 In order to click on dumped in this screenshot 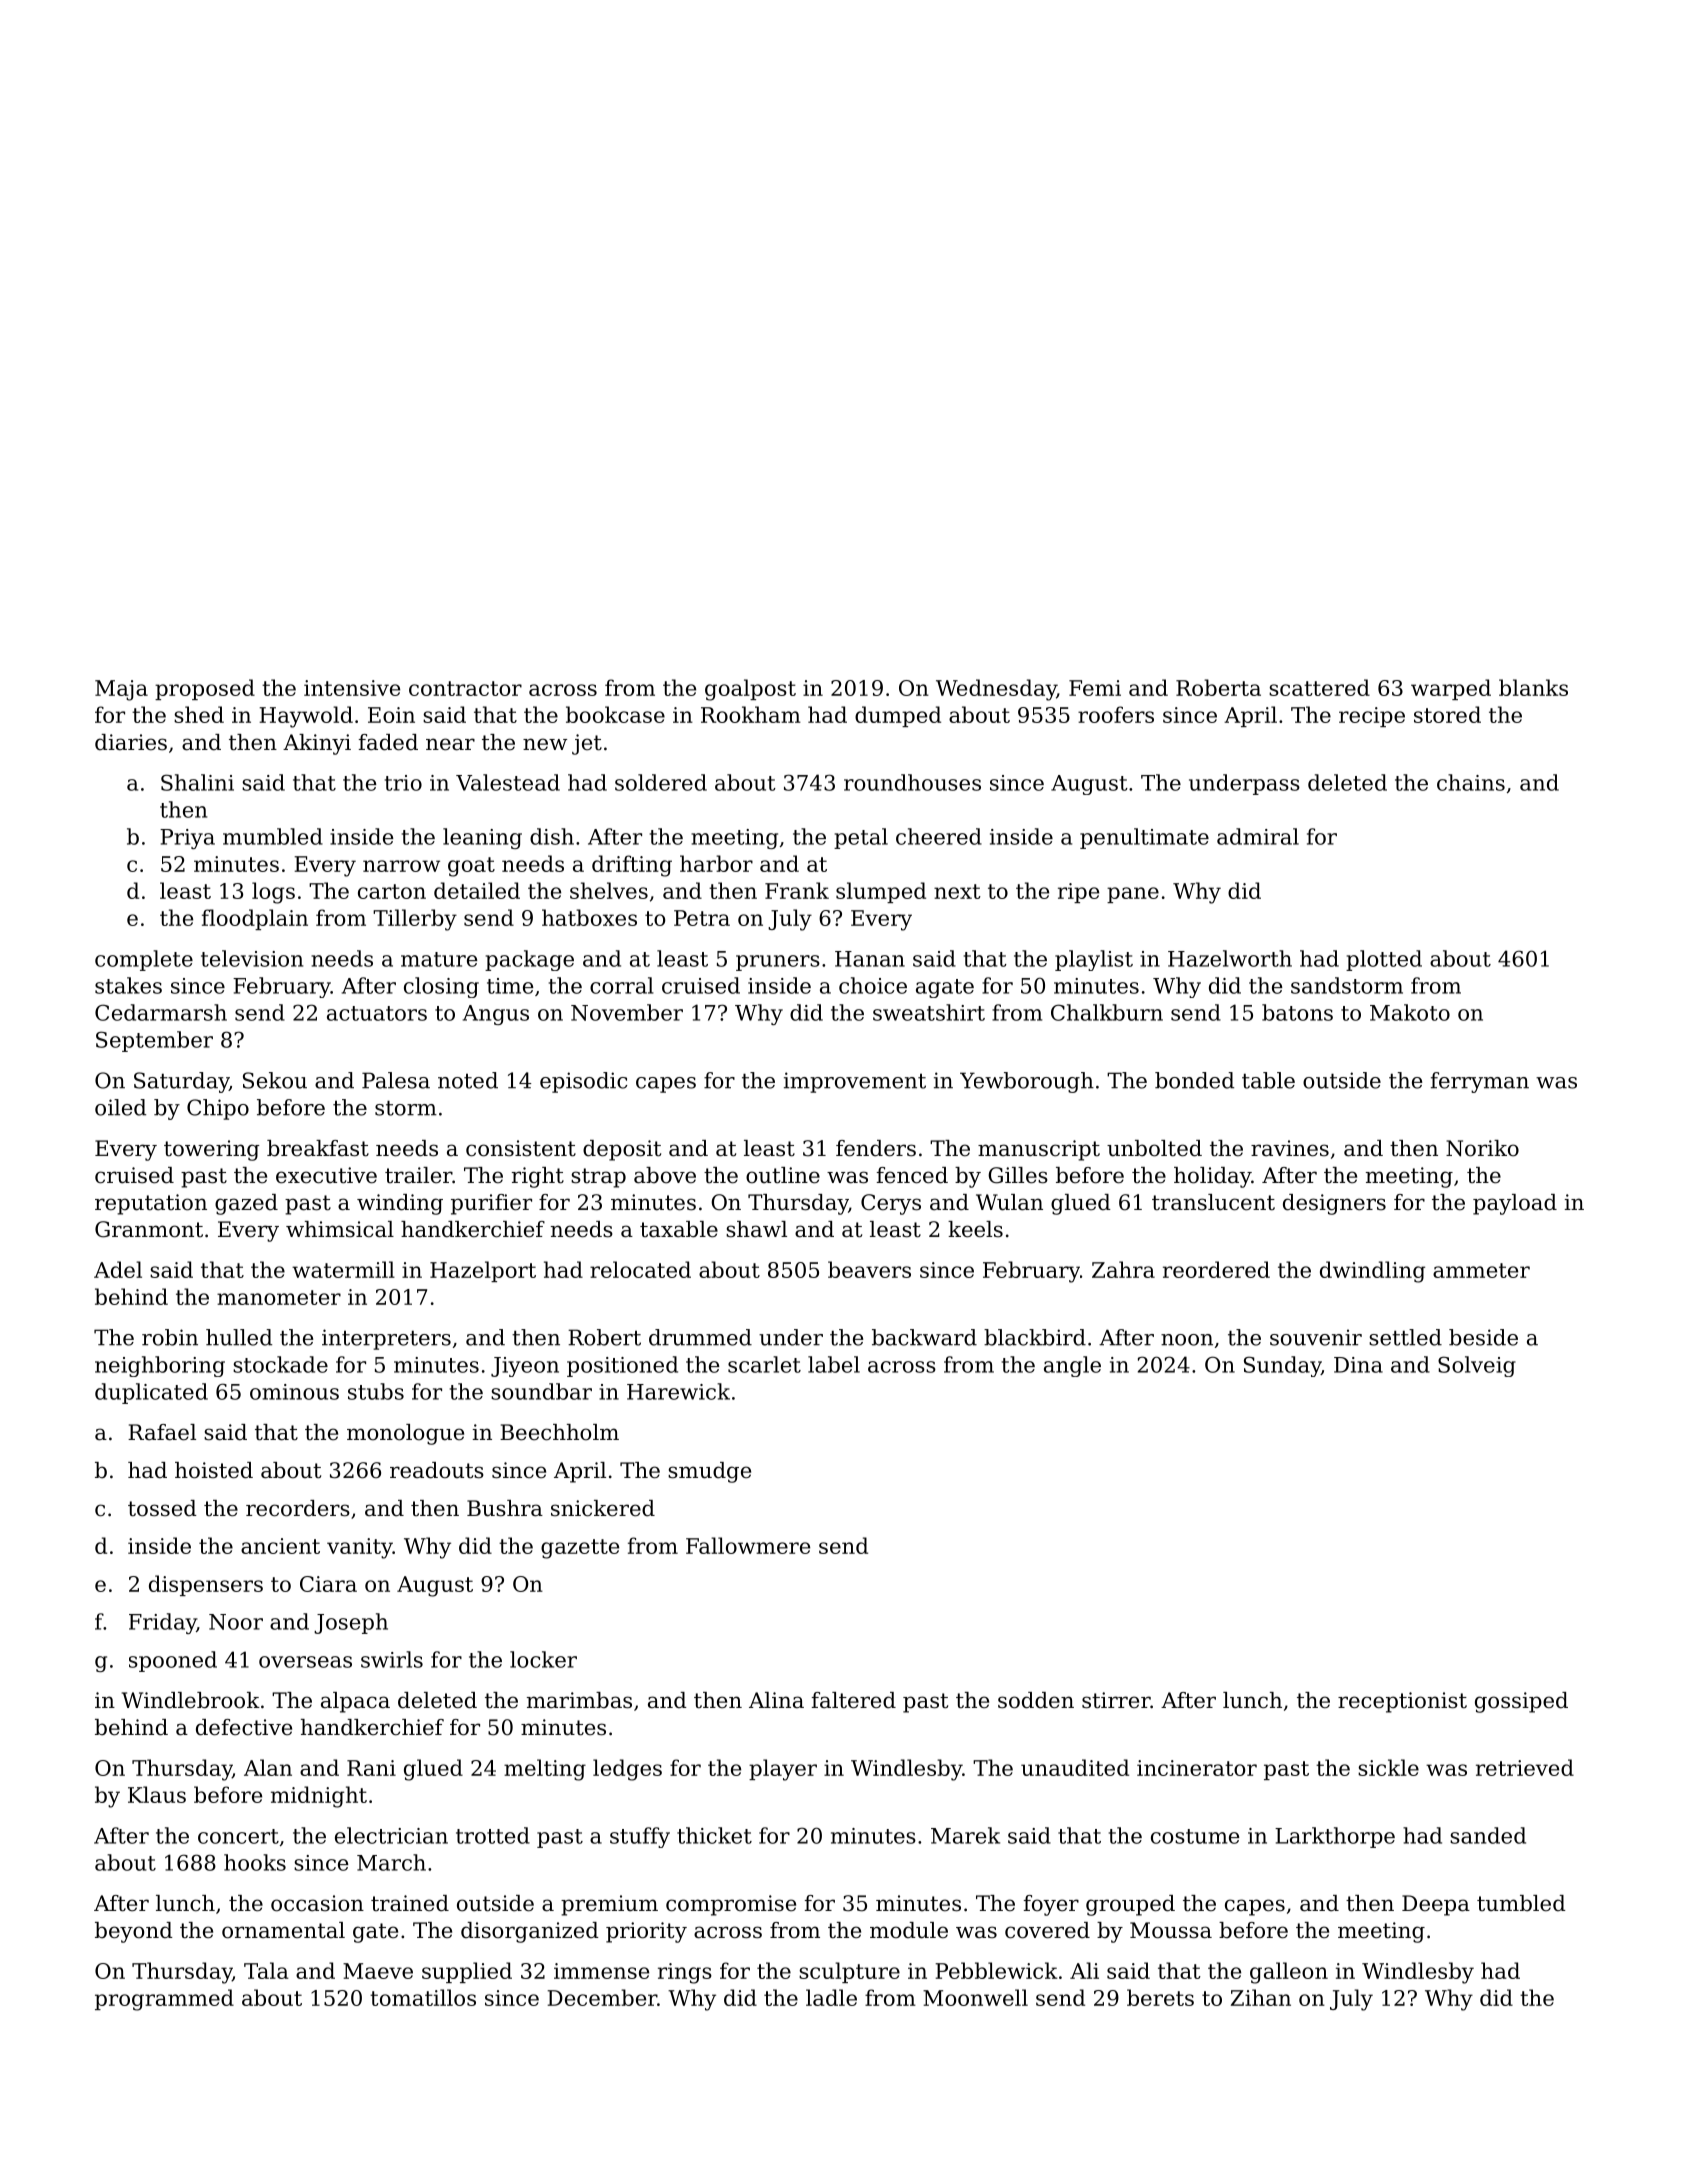, I will do `click(898, 716)`.
